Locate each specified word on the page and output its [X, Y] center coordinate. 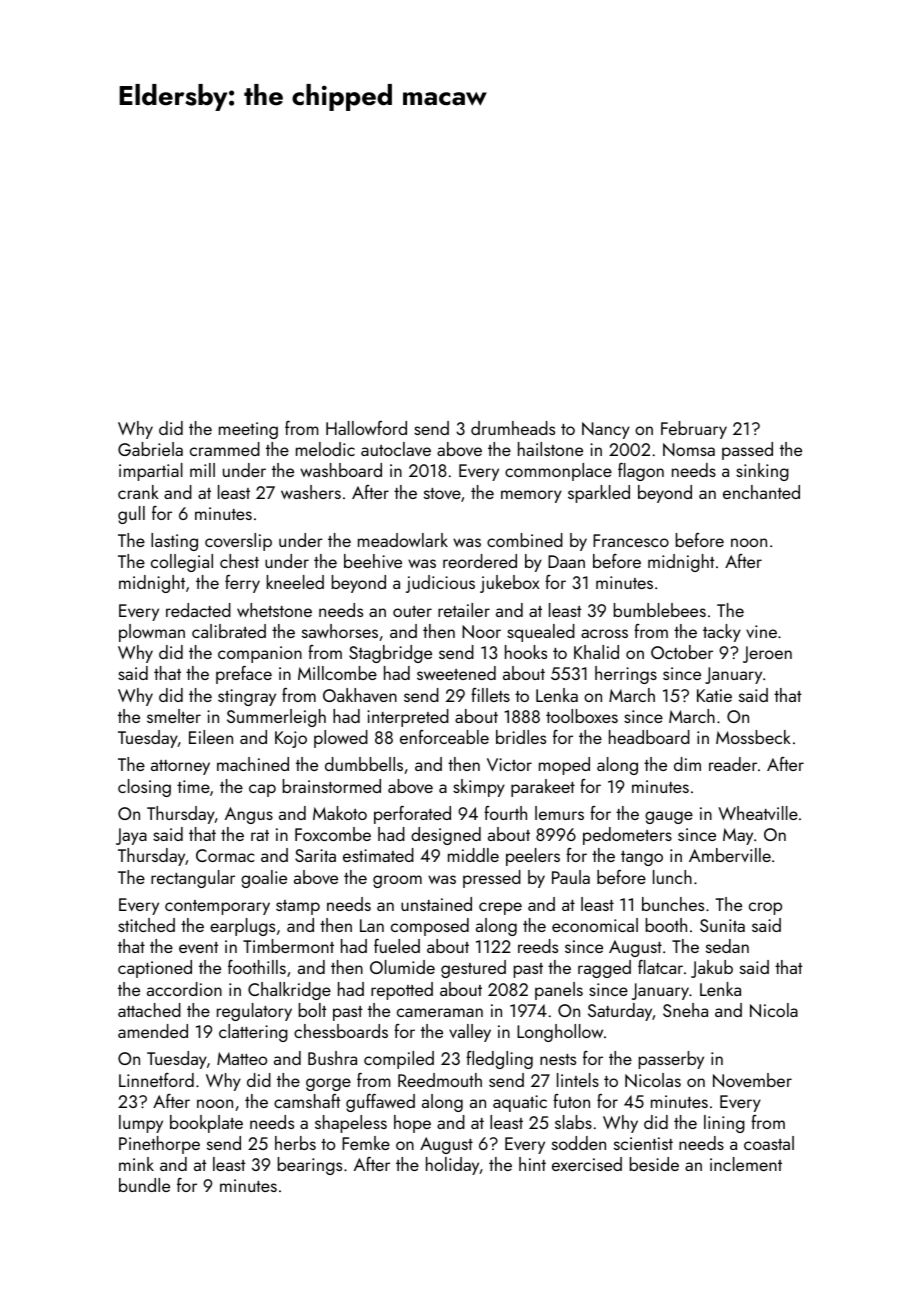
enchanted [761, 492]
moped [564, 766]
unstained [436, 904]
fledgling [499, 1060]
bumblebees [660, 610]
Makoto [340, 813]
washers [311, 492]
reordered [480, 561]
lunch [672, 877]
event [199, 947]
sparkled [599, 494]
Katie [714, 695]
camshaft [307, 1101]
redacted [198, 610]
